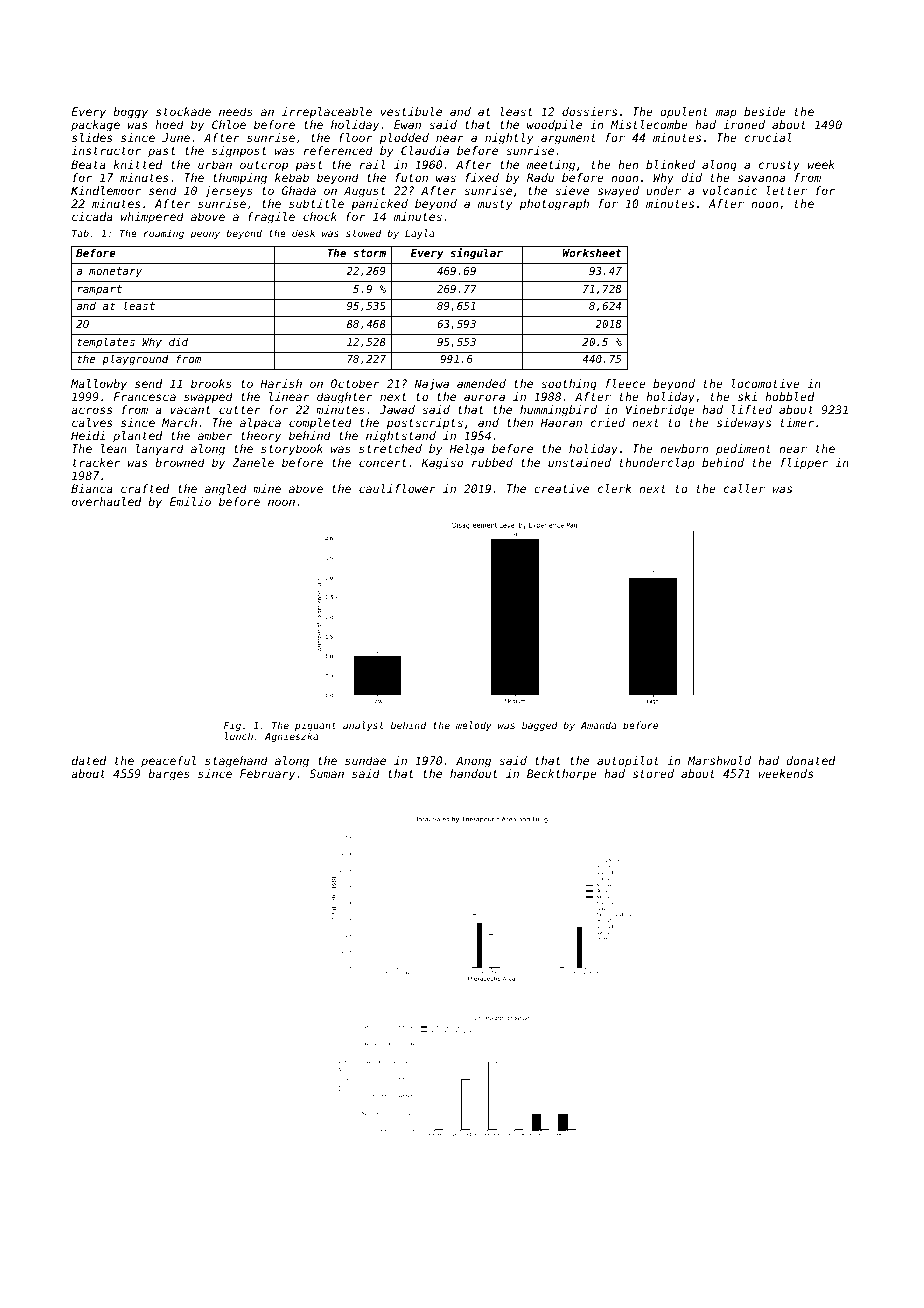 The image size is (924, 1308). What do you see at coordinates (236, 762) in the page?
I see `stagehand` at bounding box center [236, 762].
